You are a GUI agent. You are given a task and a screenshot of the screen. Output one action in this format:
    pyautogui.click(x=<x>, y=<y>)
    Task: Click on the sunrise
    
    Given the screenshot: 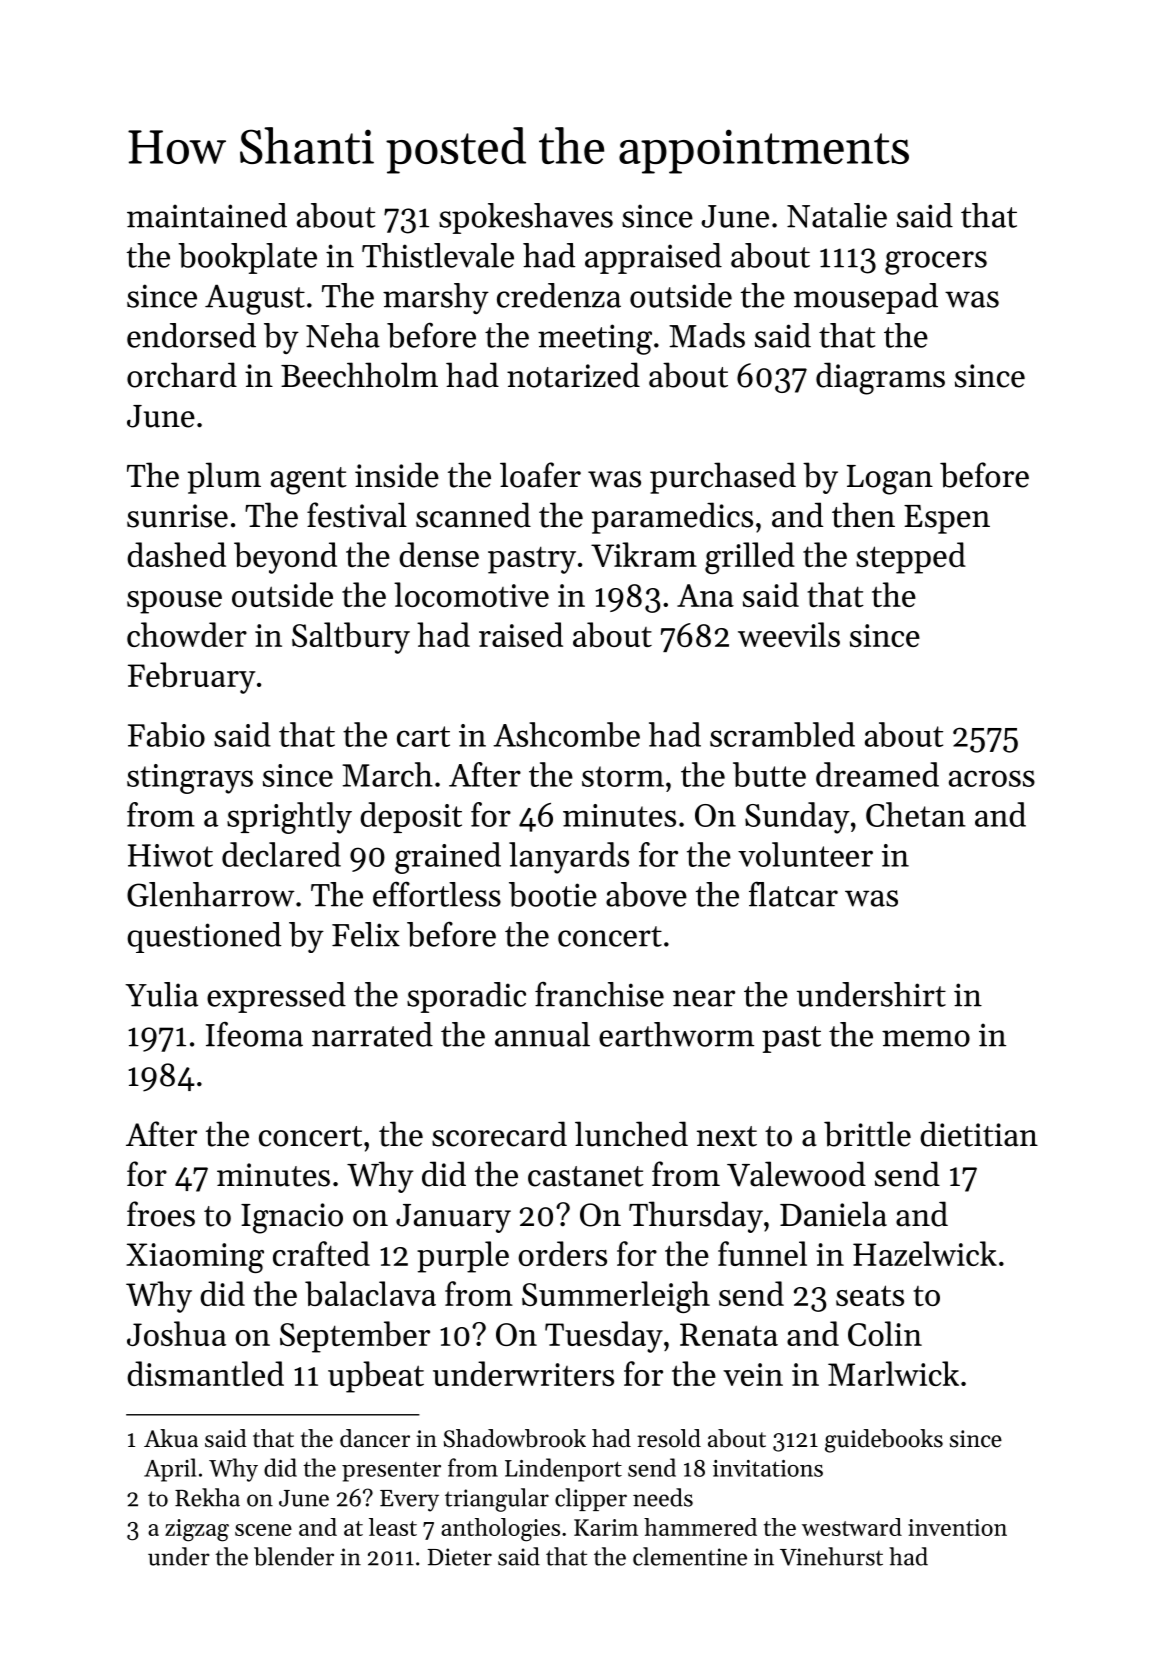 What is the action you would take?
    pyautogui.click(x=177, y=516)
